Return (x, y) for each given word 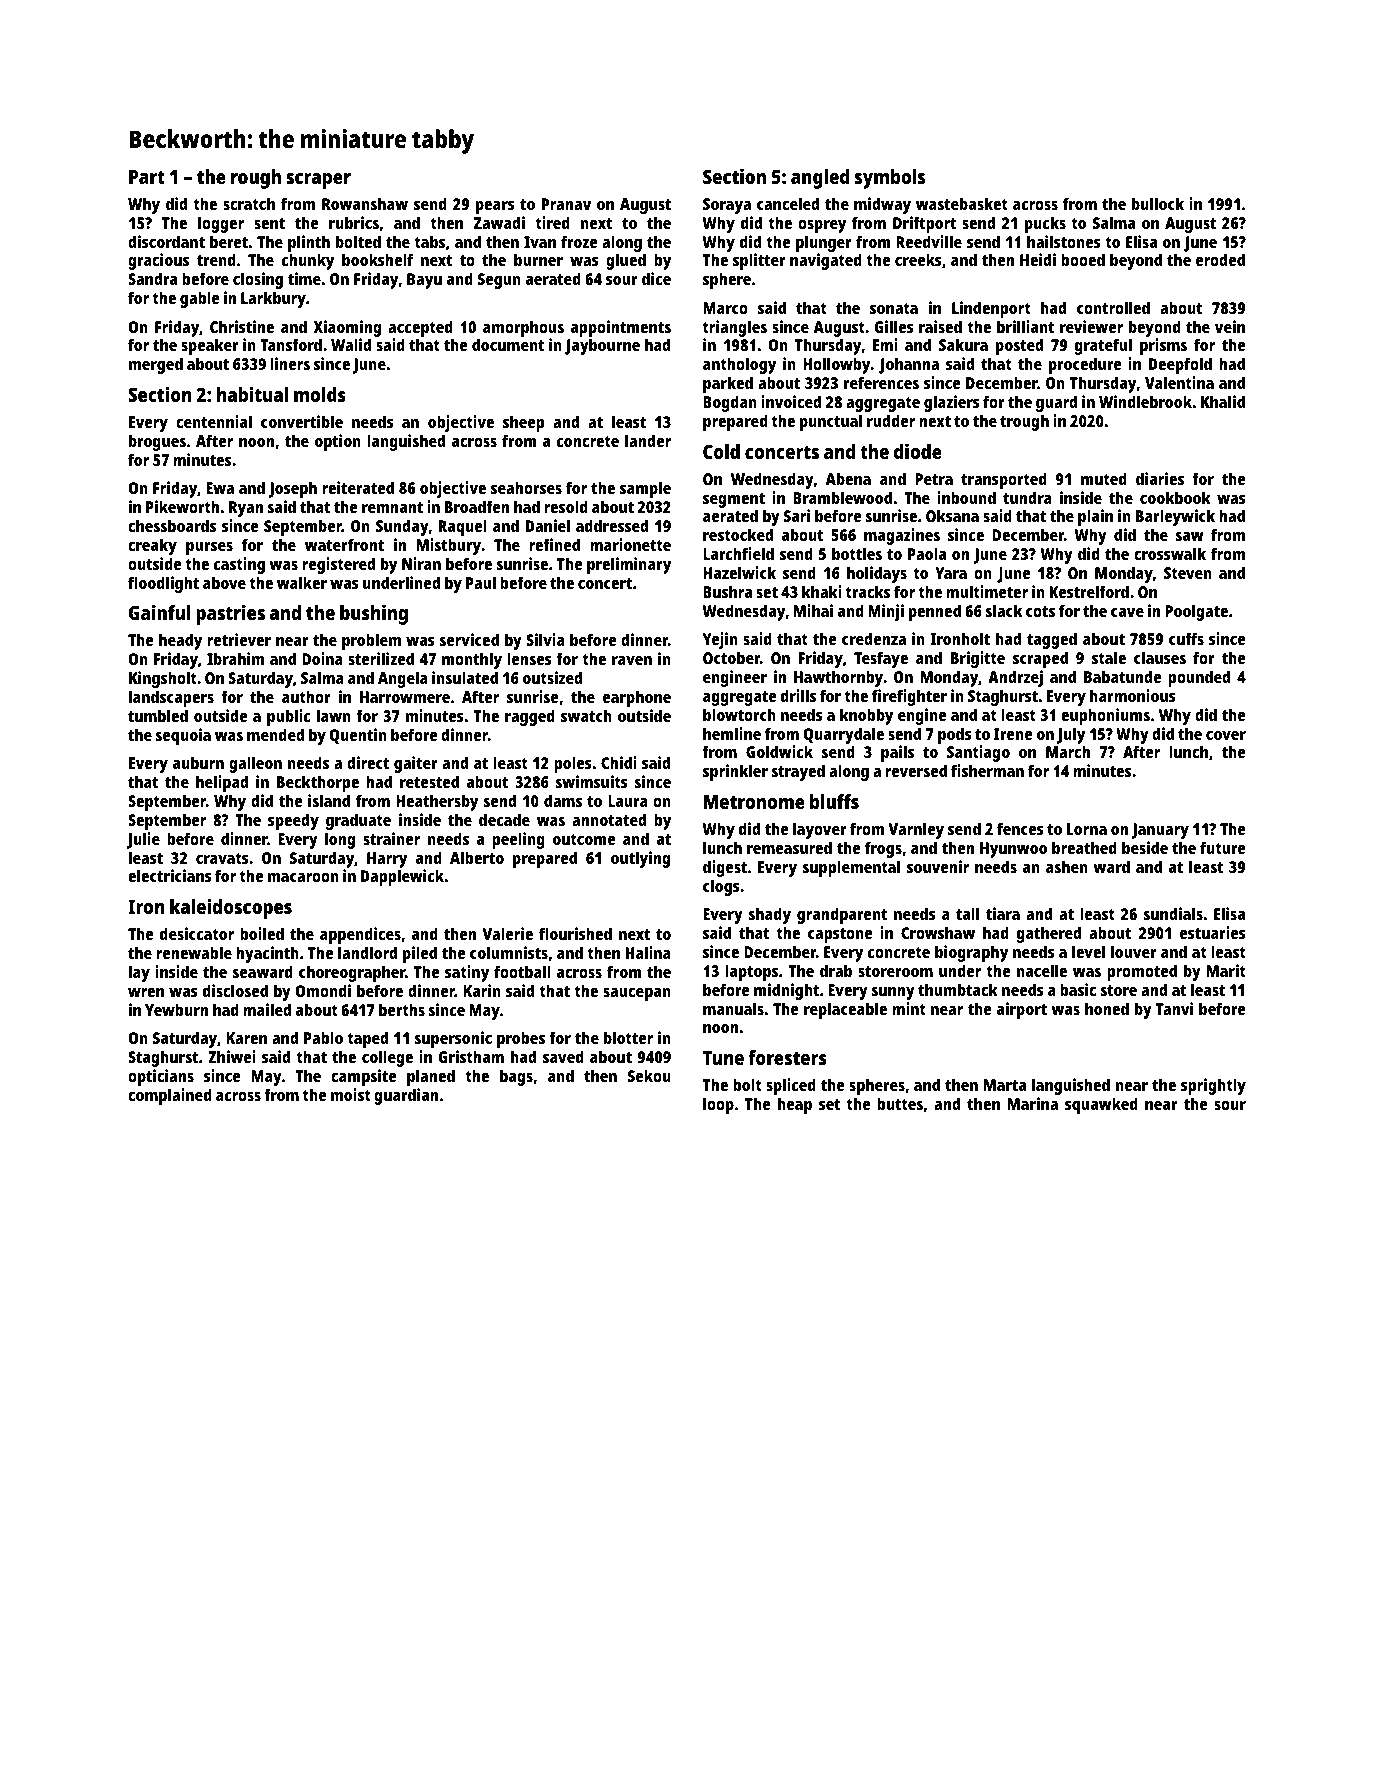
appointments (621, 328)
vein (1230, 326)
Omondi (323, 990)
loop (718, 1105)
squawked (1101, 1105)
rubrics (354, 222)
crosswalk (1170, 553)
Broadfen (477, 506)
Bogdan (730, 403)
